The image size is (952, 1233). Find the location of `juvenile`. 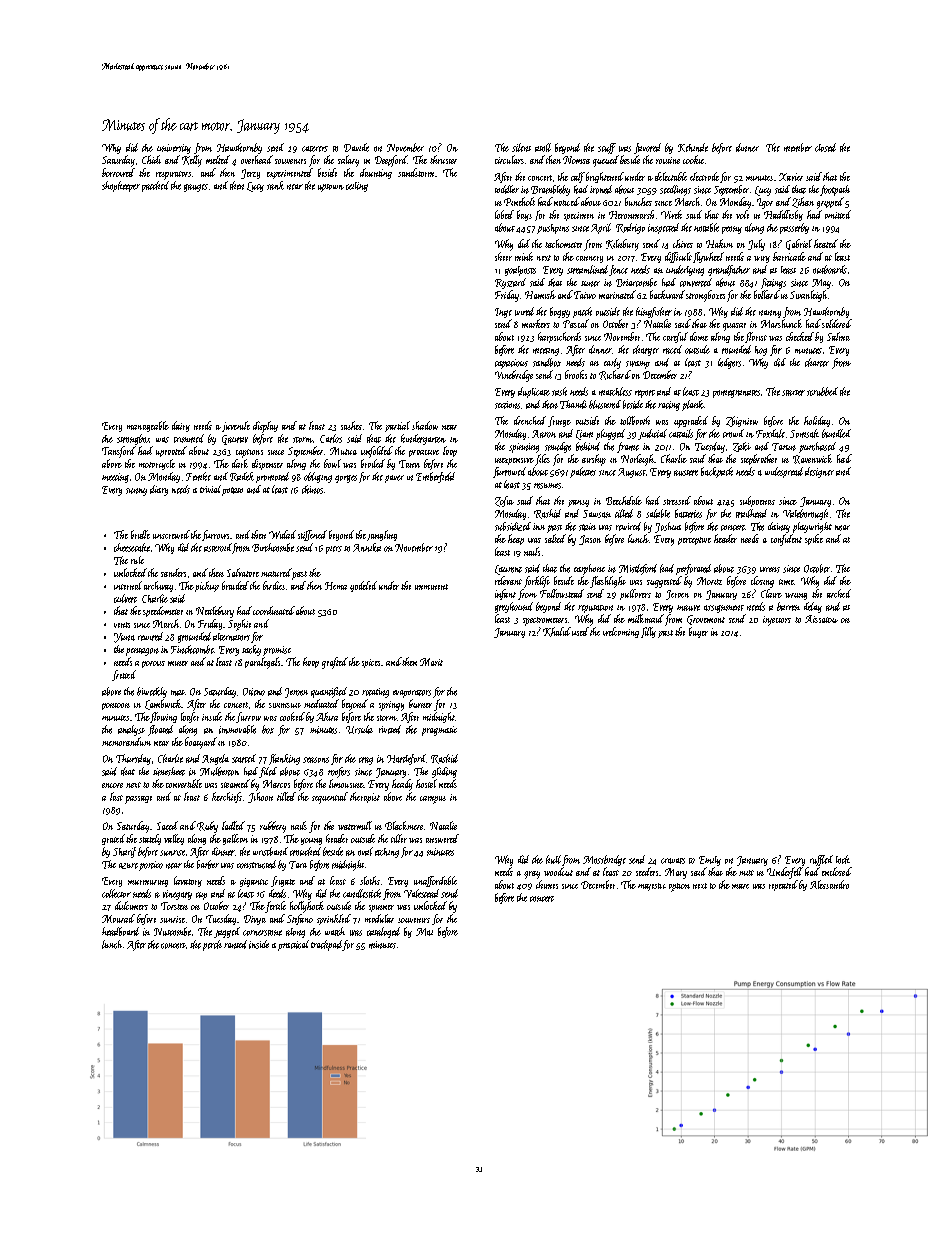

juvenile is located at coordinates (236, 426).
